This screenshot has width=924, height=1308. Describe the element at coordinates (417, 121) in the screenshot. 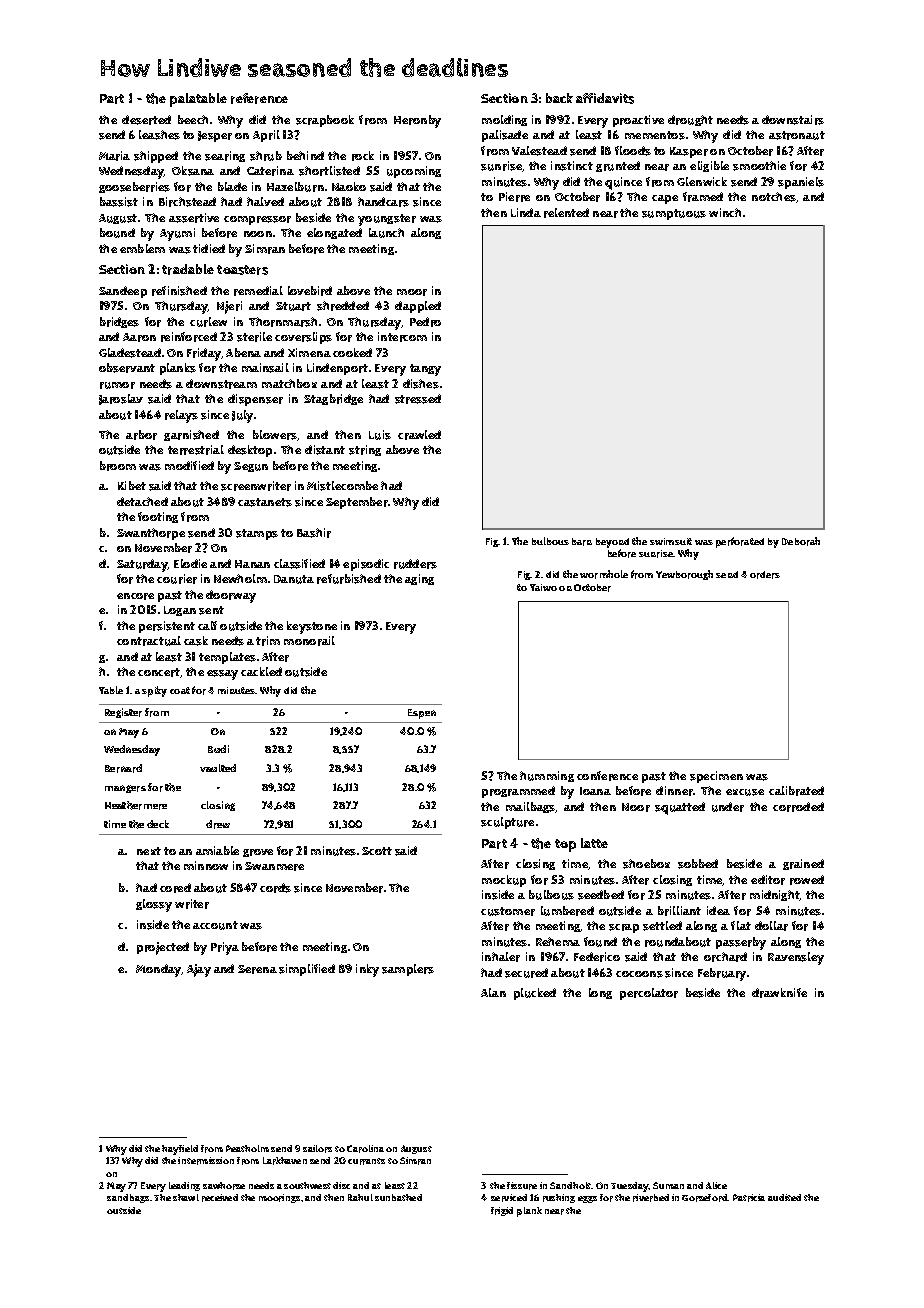

I see `Heronby` at that location.
